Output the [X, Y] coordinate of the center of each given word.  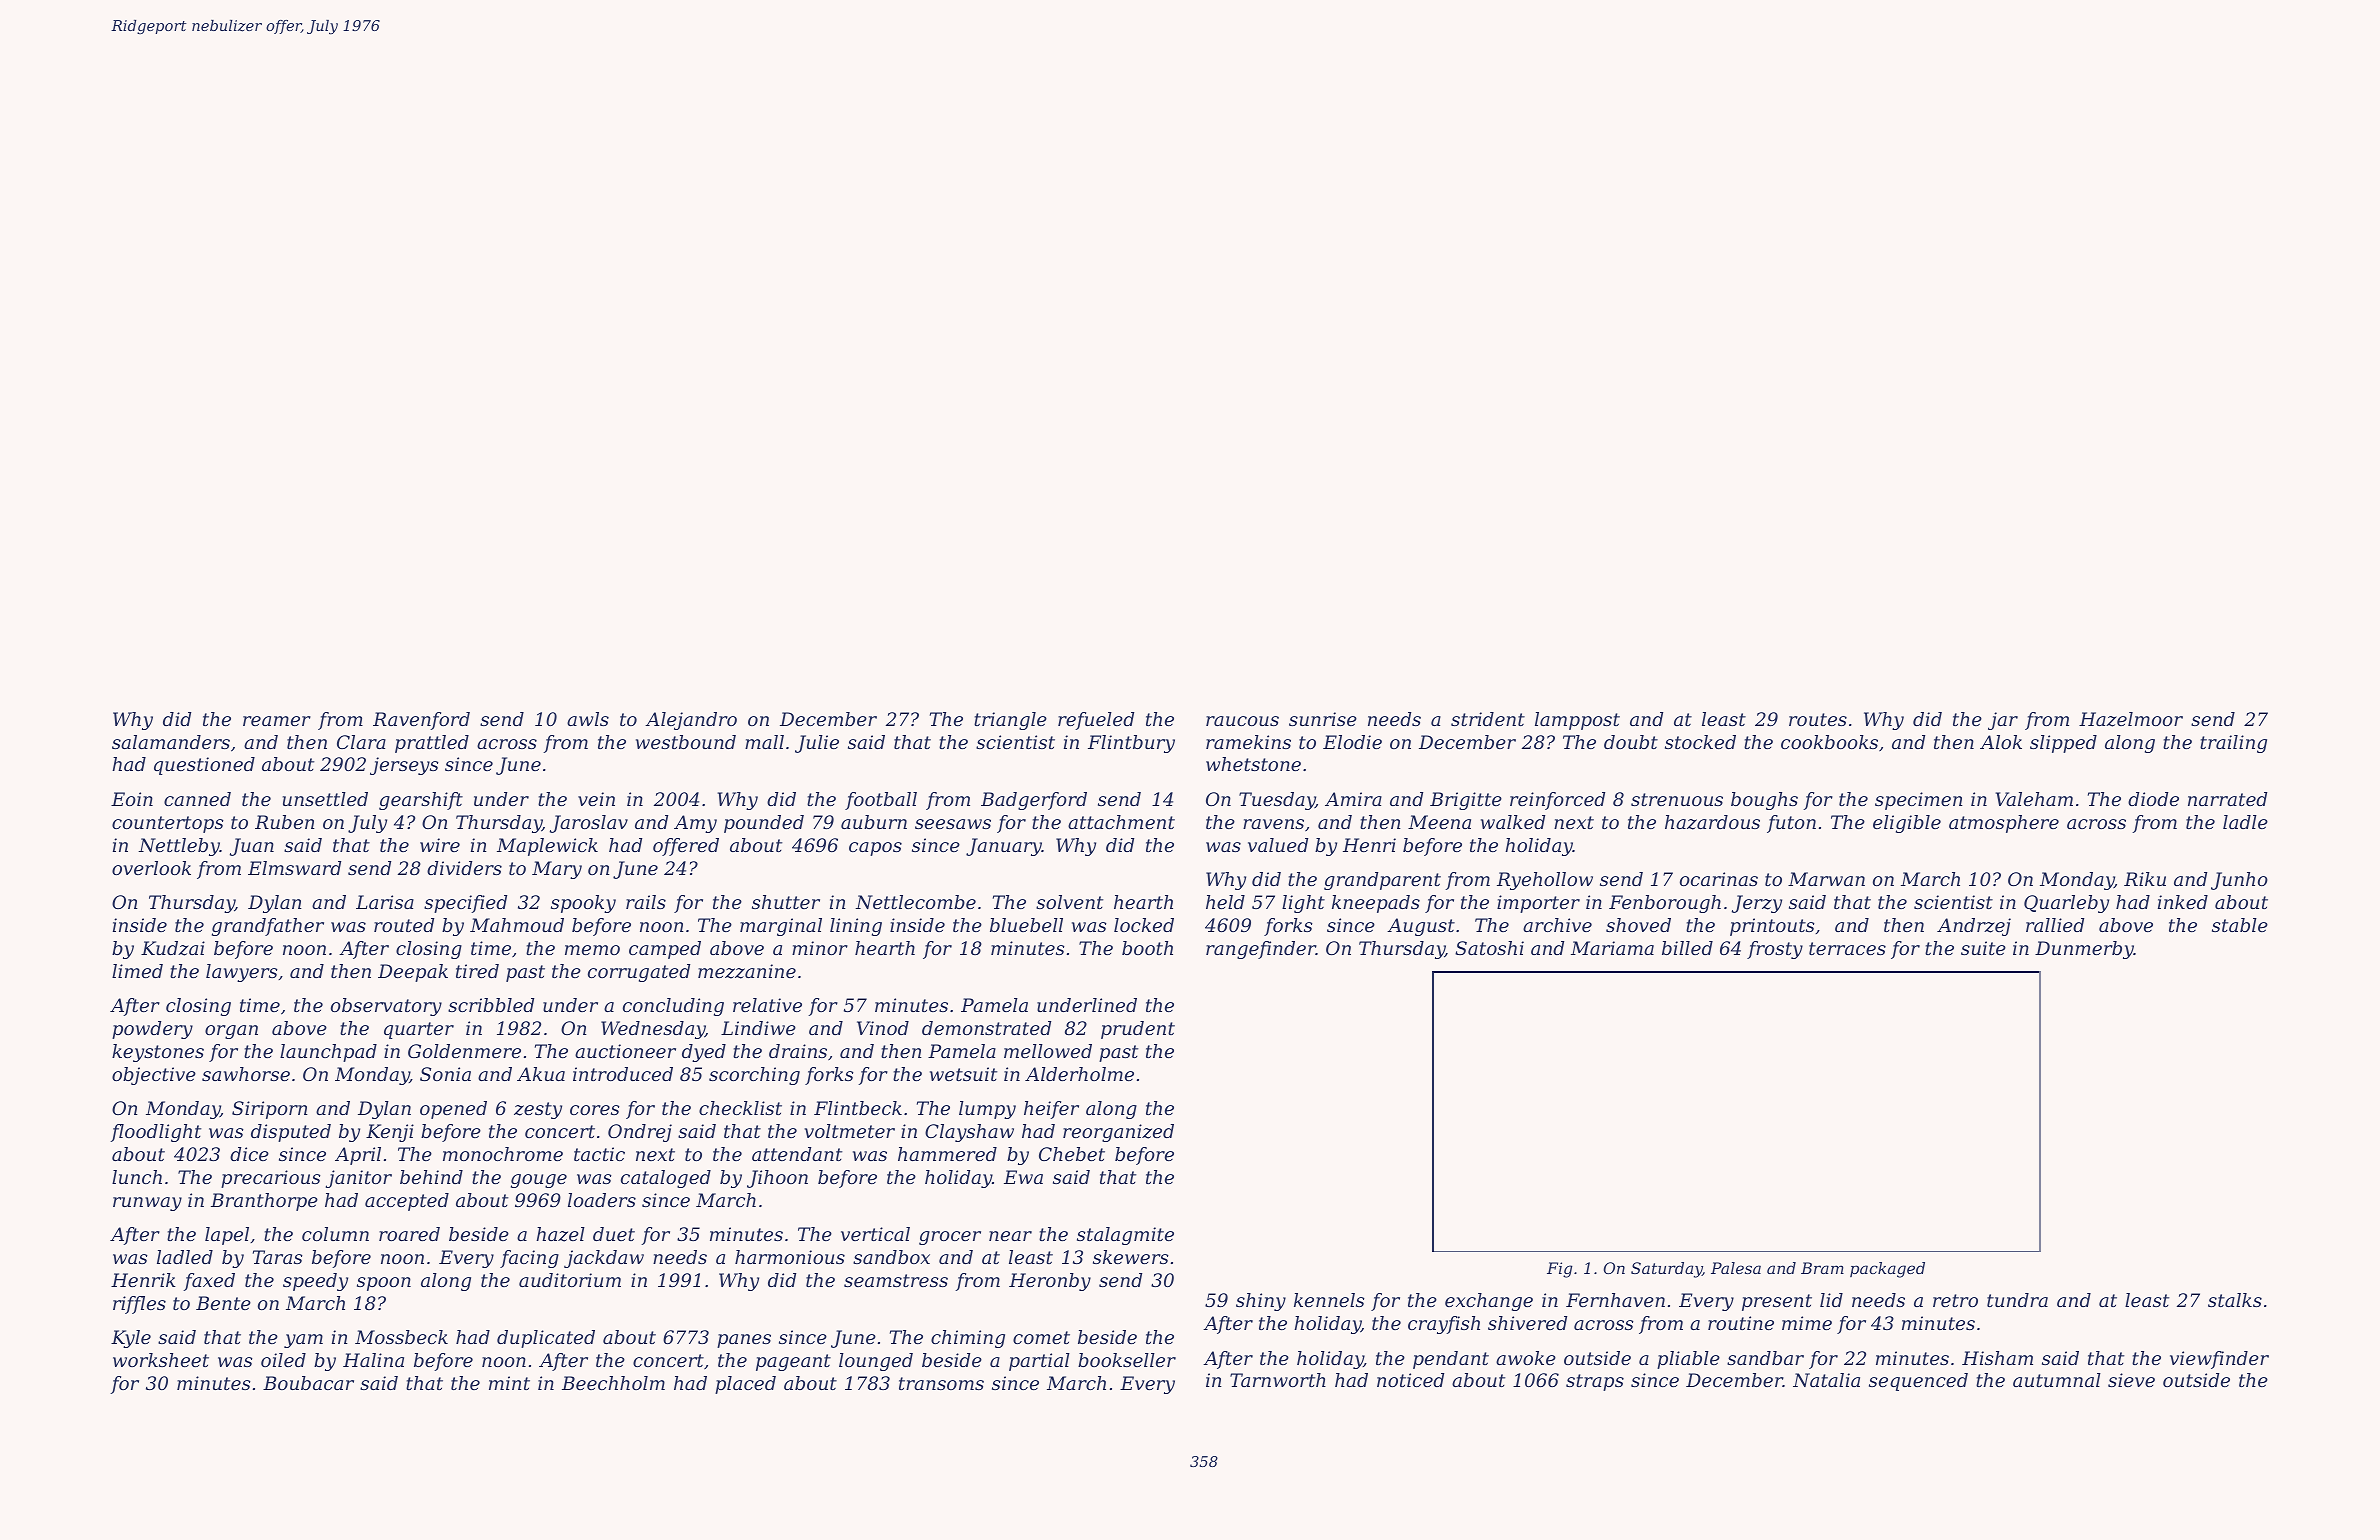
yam [303, 1341]
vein [596, 799]
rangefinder [1261, 950]
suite [1983, 948]
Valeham [2034, 799]
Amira [1353, 799]
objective [154, 1076]
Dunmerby [2084, 950]
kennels [1329, 1300]
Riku [2145, 879]
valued [1278, 845]
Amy [695, 824]
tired [477, 971]
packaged [1887, 1270]
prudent [1138, 1030]
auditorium [570, 1280]
